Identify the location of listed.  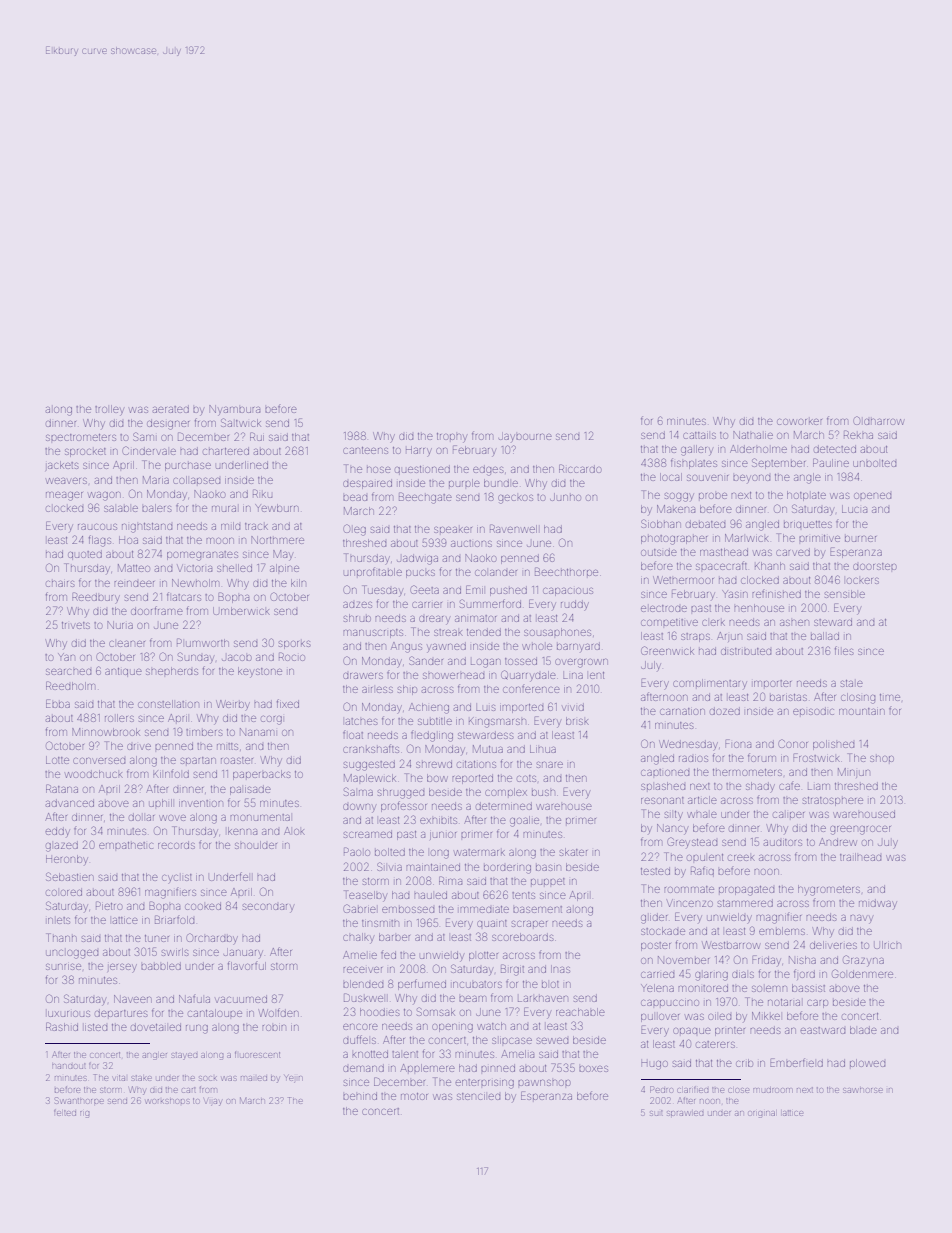
(96, 1027).
